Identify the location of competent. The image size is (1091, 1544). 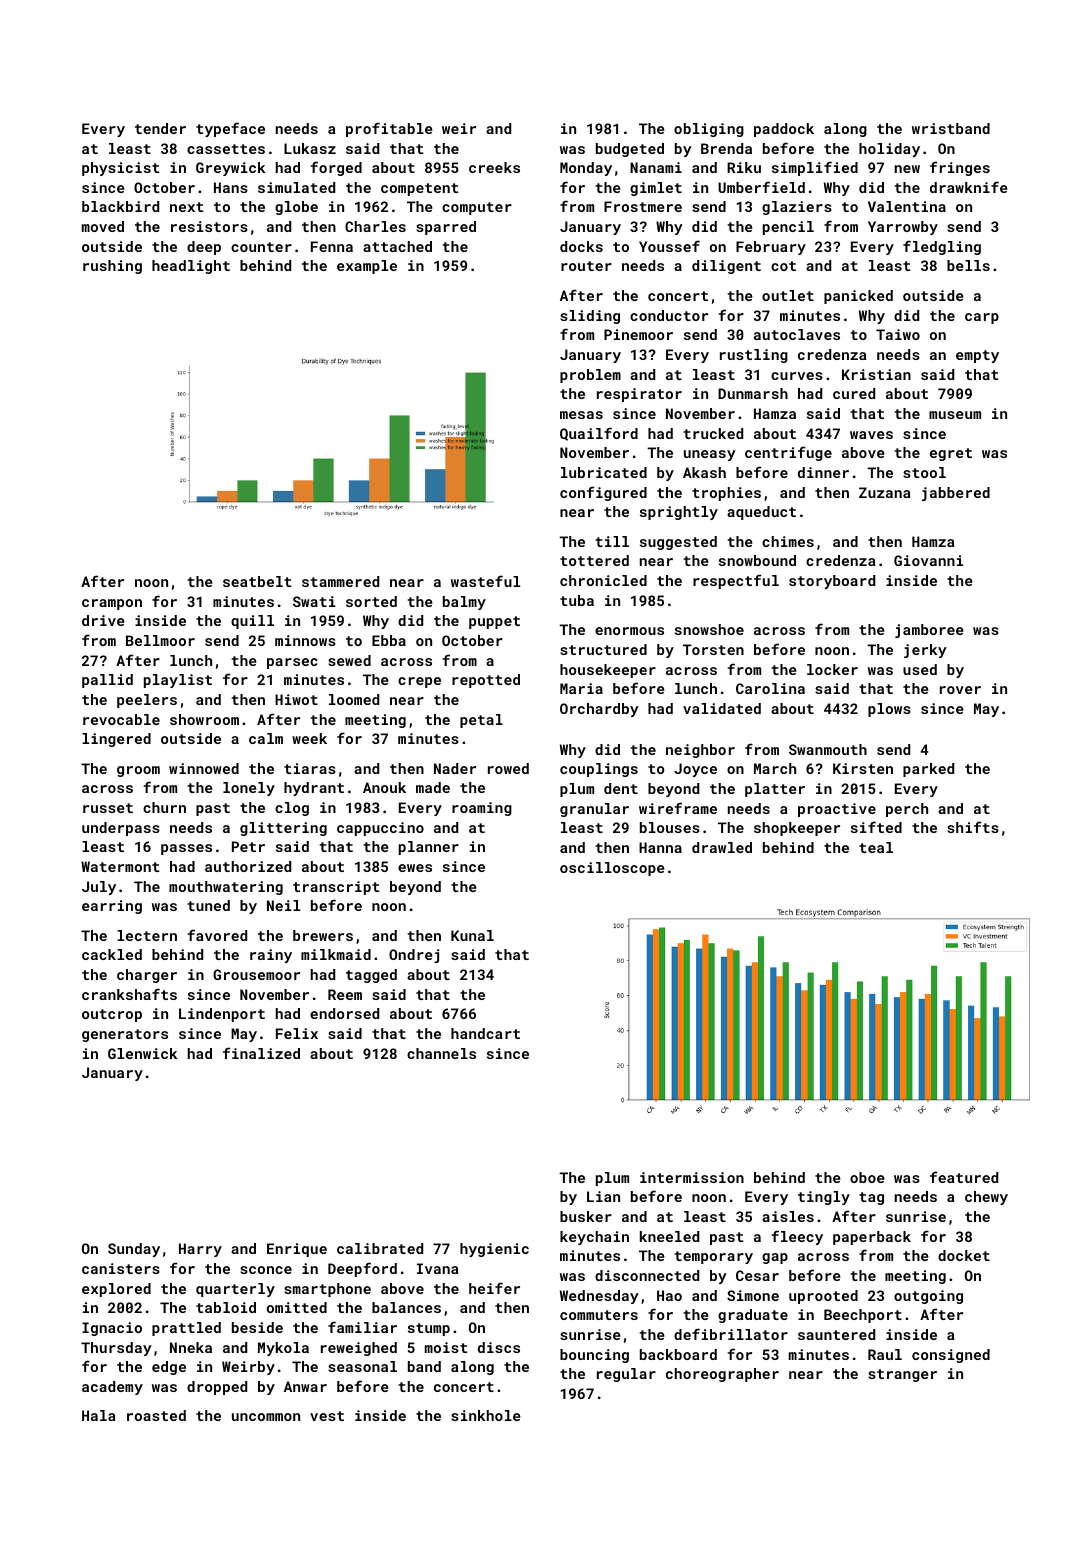
(420, 189).
